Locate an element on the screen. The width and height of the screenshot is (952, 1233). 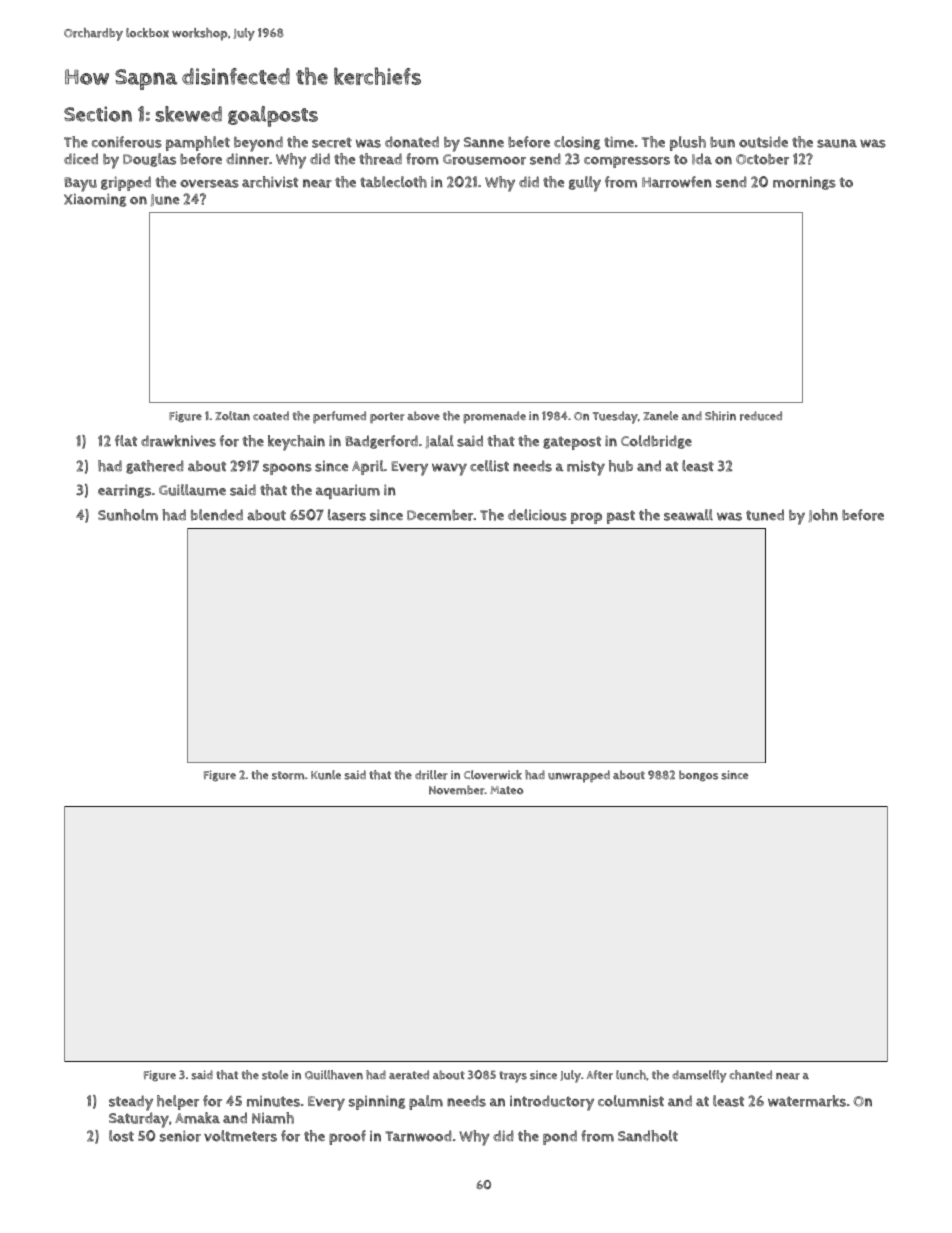
Sandholt is located at coordinates (648, 1136).
